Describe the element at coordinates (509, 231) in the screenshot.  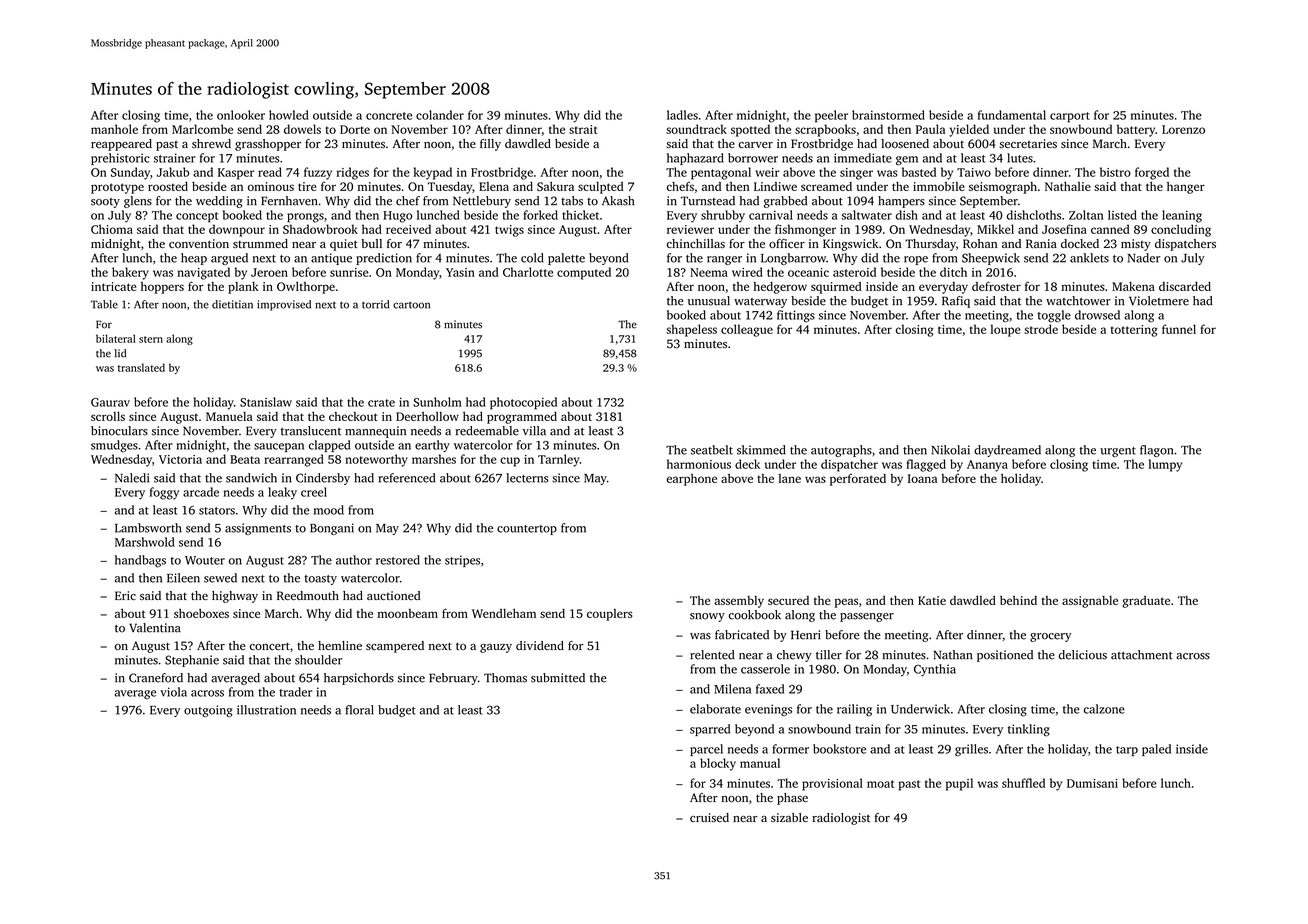
I see `twigs` at that location.
